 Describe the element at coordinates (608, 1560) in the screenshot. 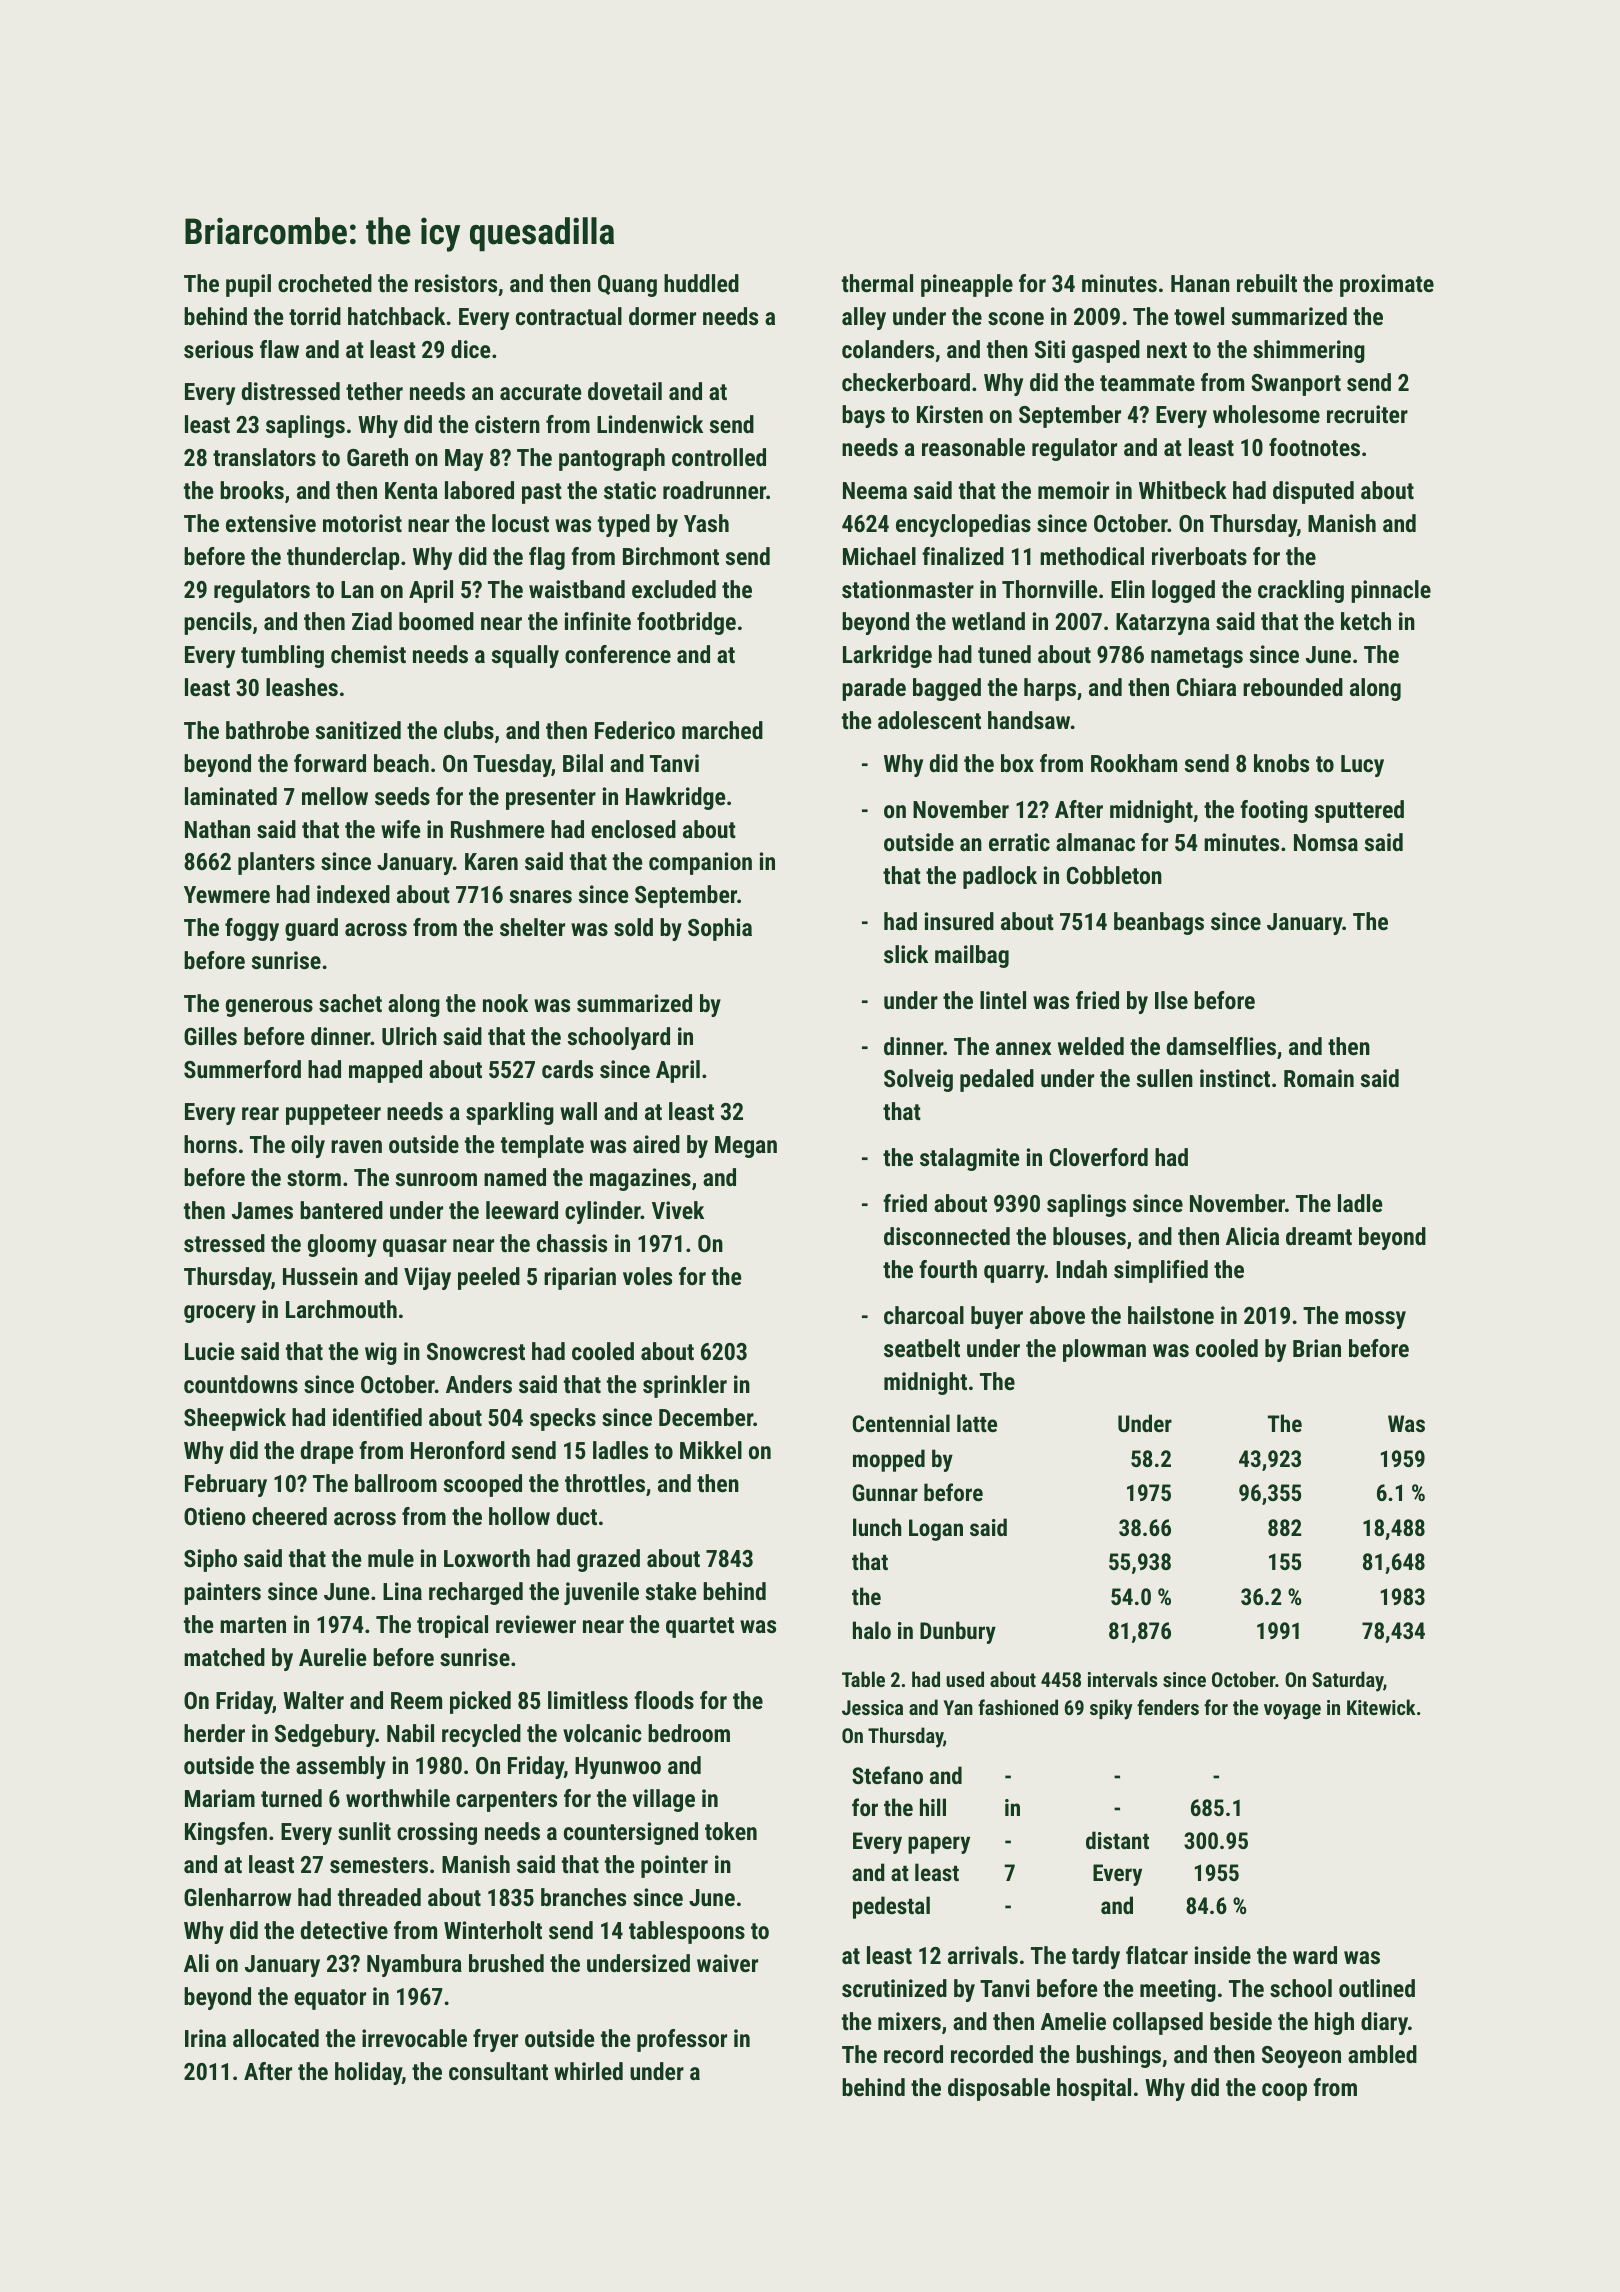

I see `grazed` at that location.
